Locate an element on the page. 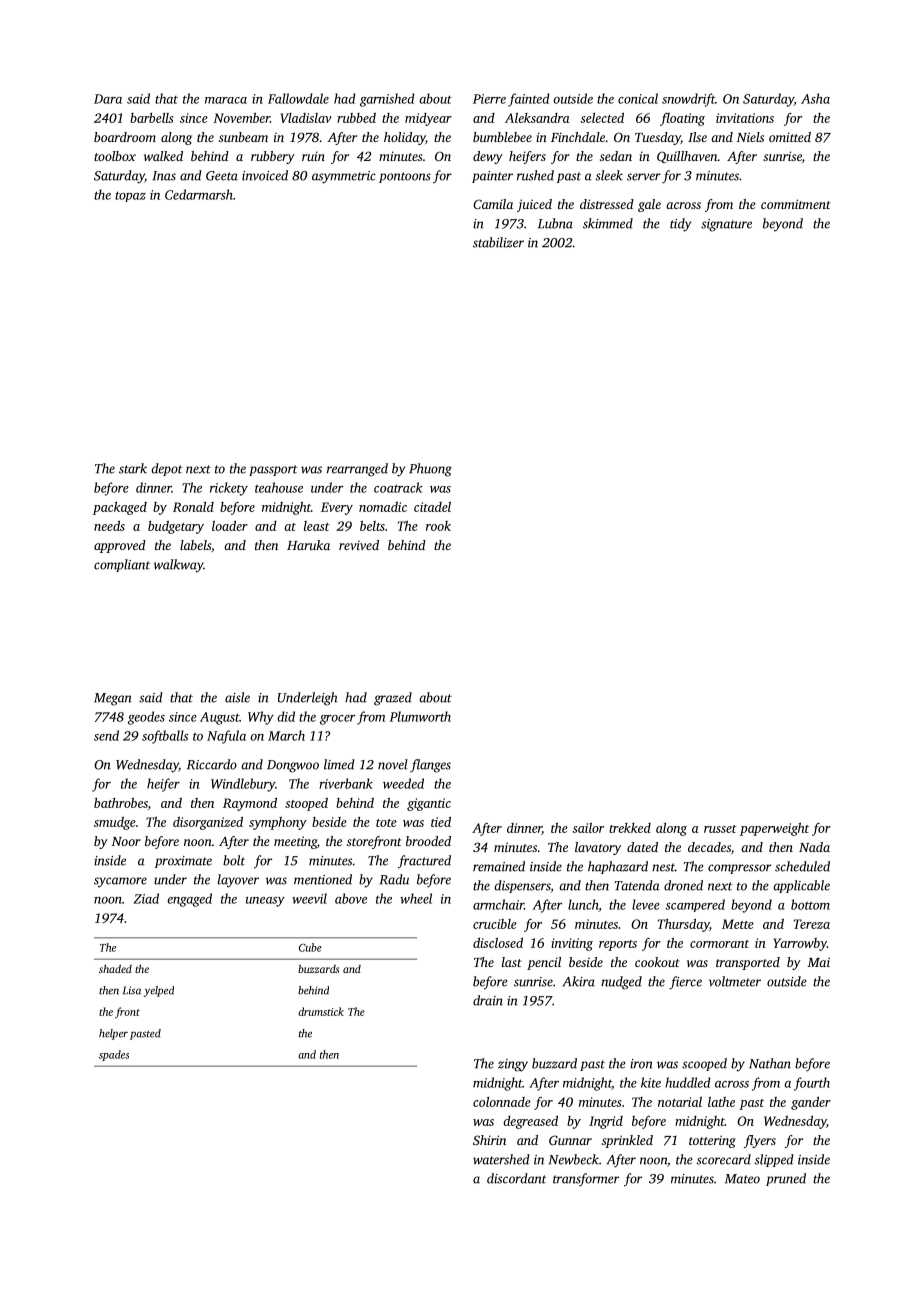  Cube is located at coordinates (310, 947).
